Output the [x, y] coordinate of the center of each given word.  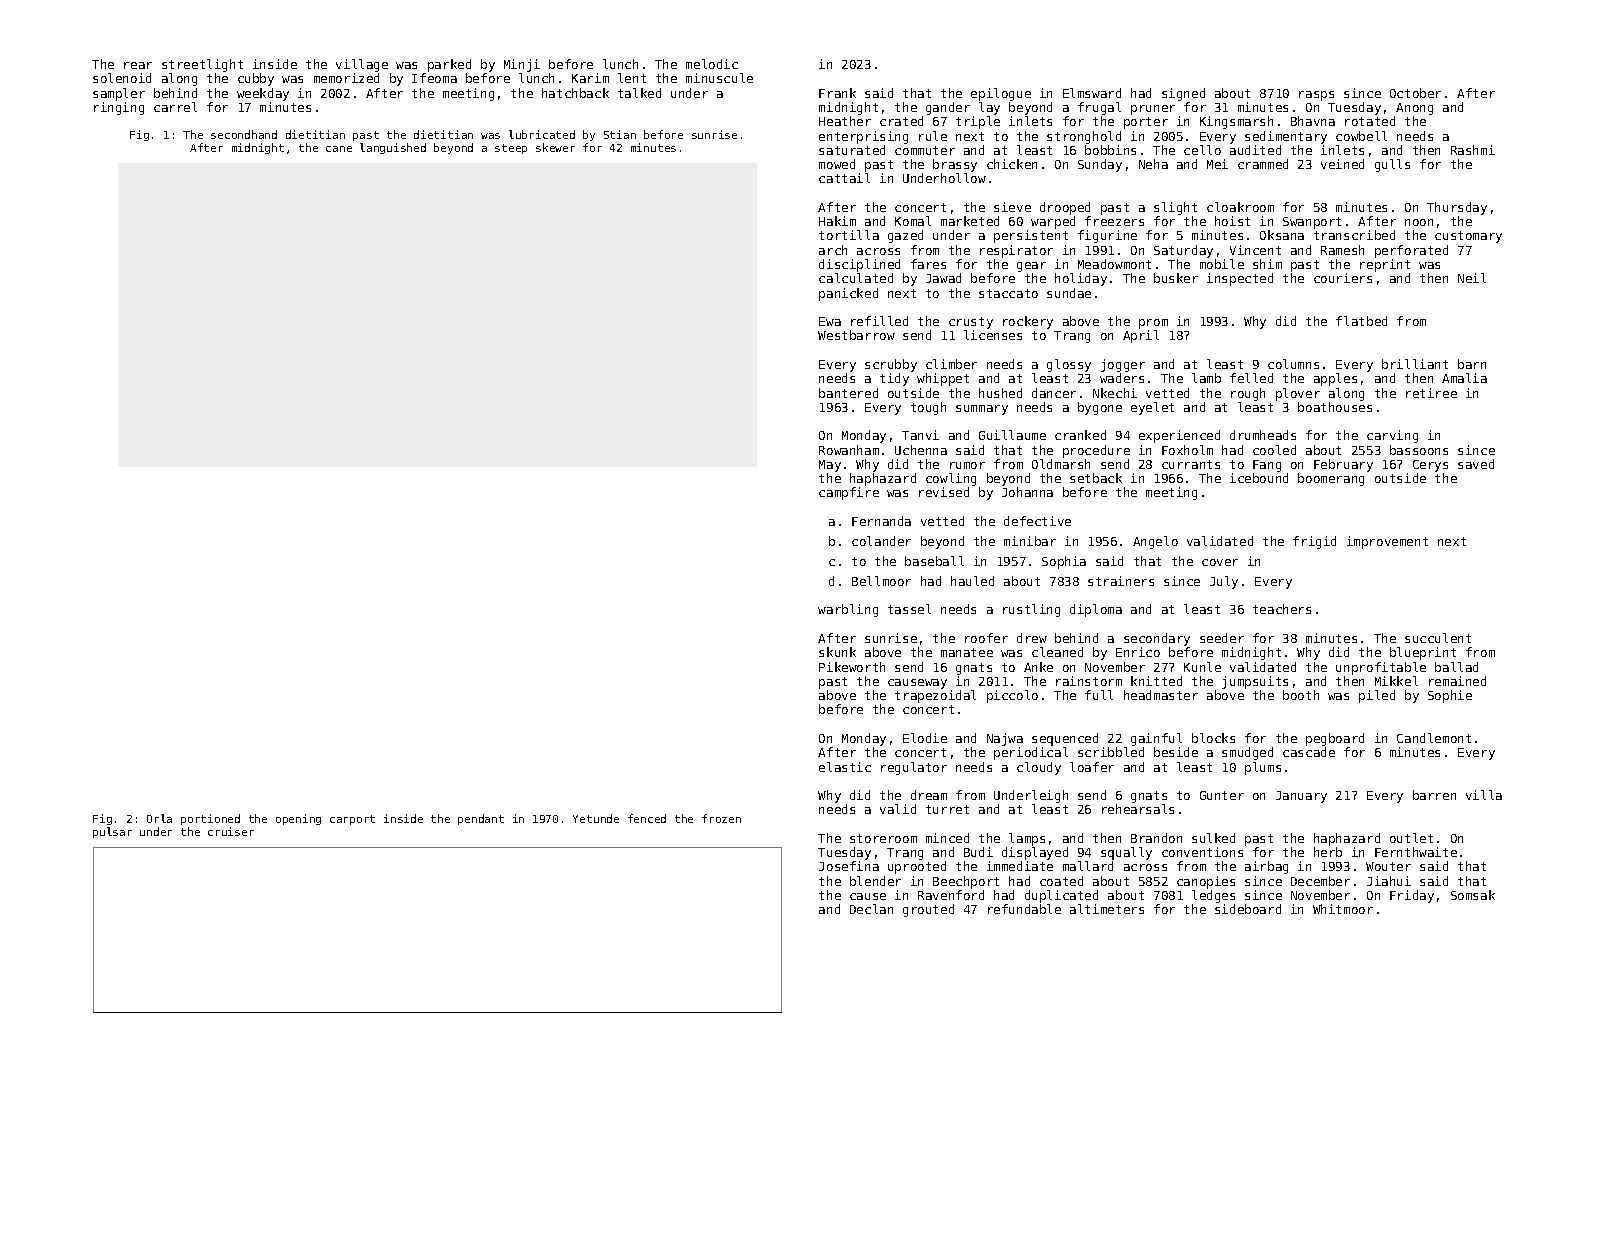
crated [901, 121]
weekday [263, 94]
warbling [848, 610]
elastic [845, 767]
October [1415, 93]
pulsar [112, 832]
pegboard [1335, 739]
